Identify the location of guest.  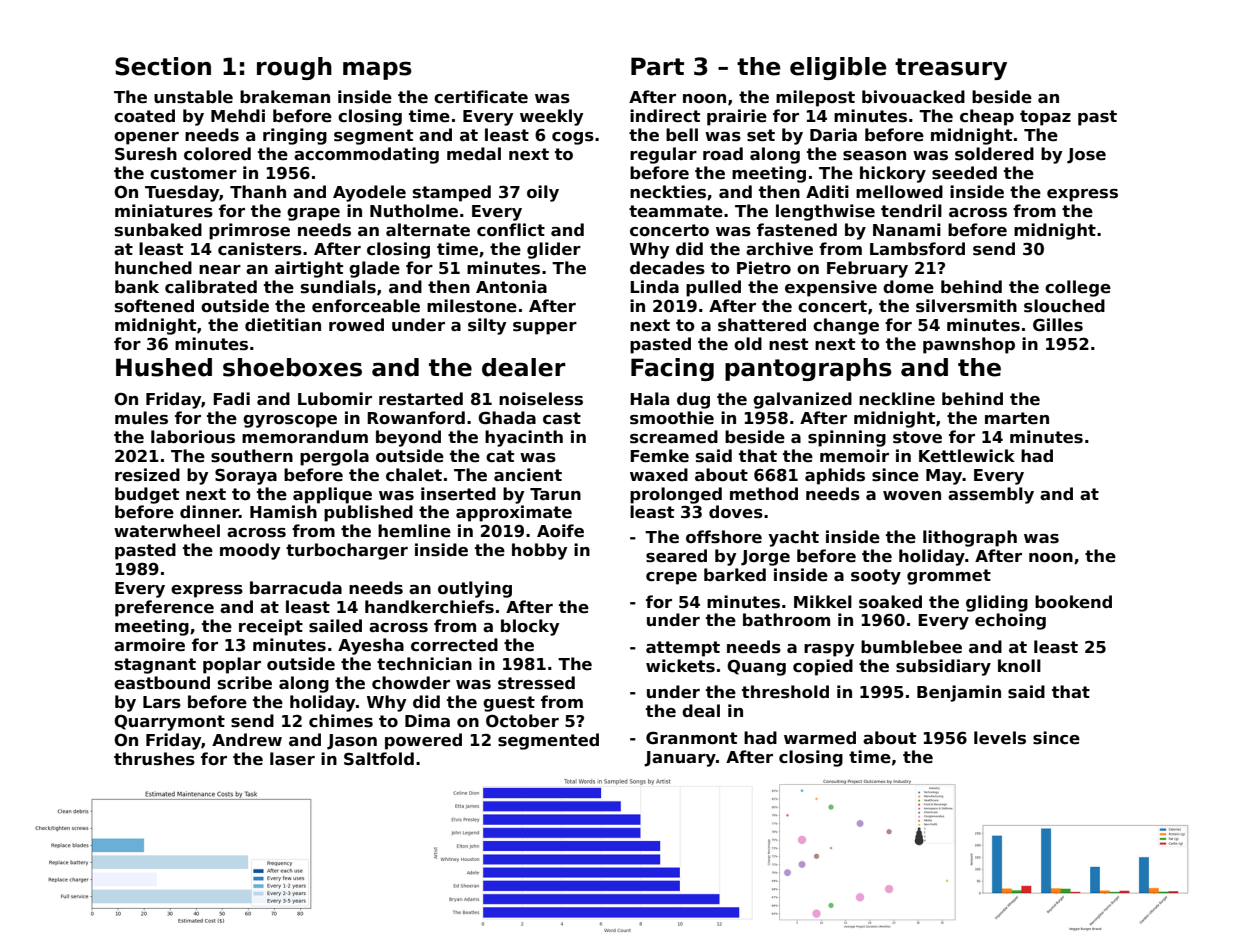
(509, 704).
